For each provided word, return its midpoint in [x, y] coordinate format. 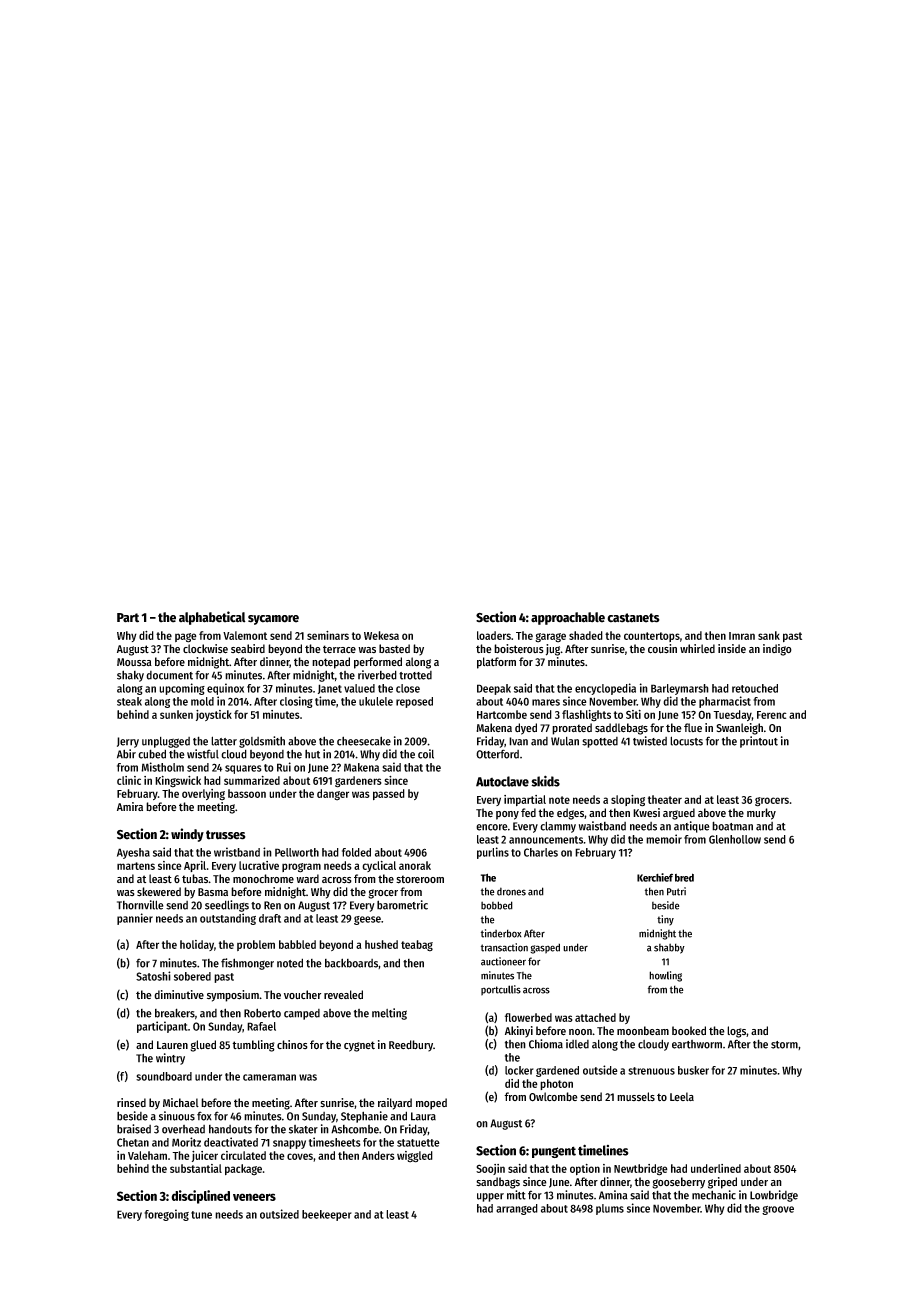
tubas [195, 878]
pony [507, 815]
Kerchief [655, 877]
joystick [214, 715]
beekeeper [327, 1215]
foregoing [166, 1215]
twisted [650, 741]
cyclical [379, 866]
